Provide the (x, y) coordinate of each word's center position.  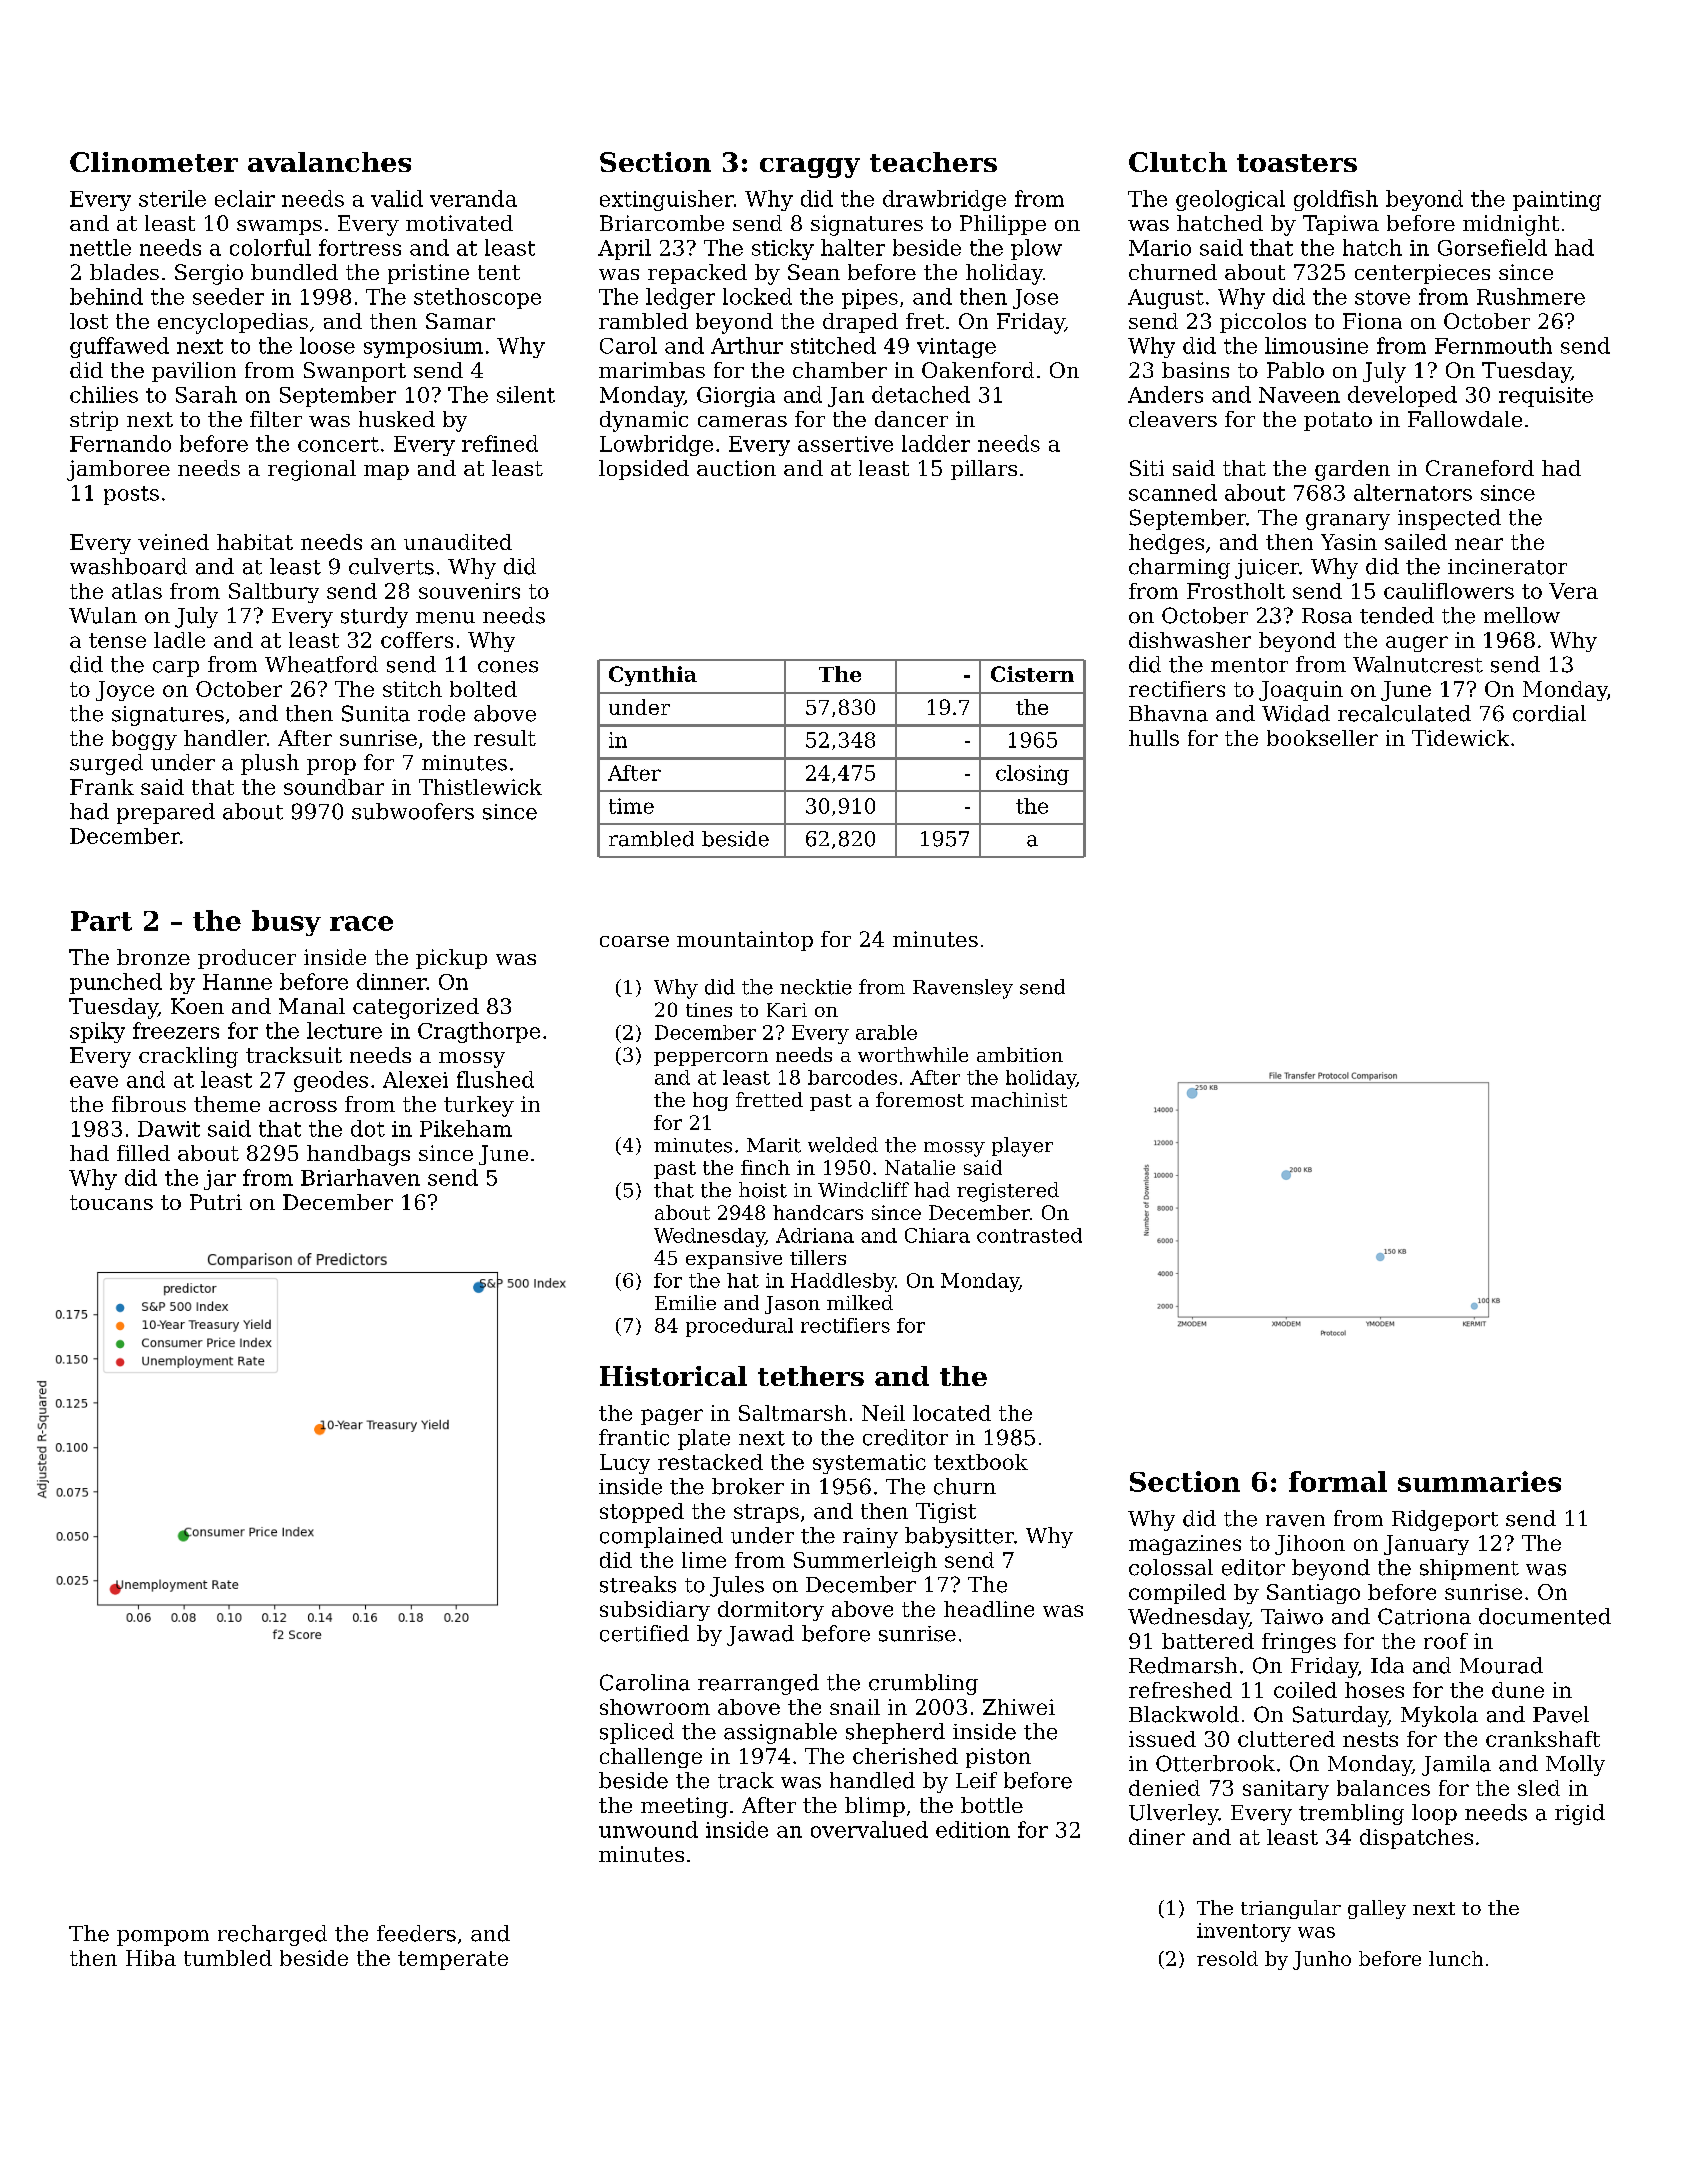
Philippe (1003, 225)
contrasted (1029, 1235)
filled (143, 1153)
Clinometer (154, 162)
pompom (163, 1938)
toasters (1297, 163)
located (952, 1413)
